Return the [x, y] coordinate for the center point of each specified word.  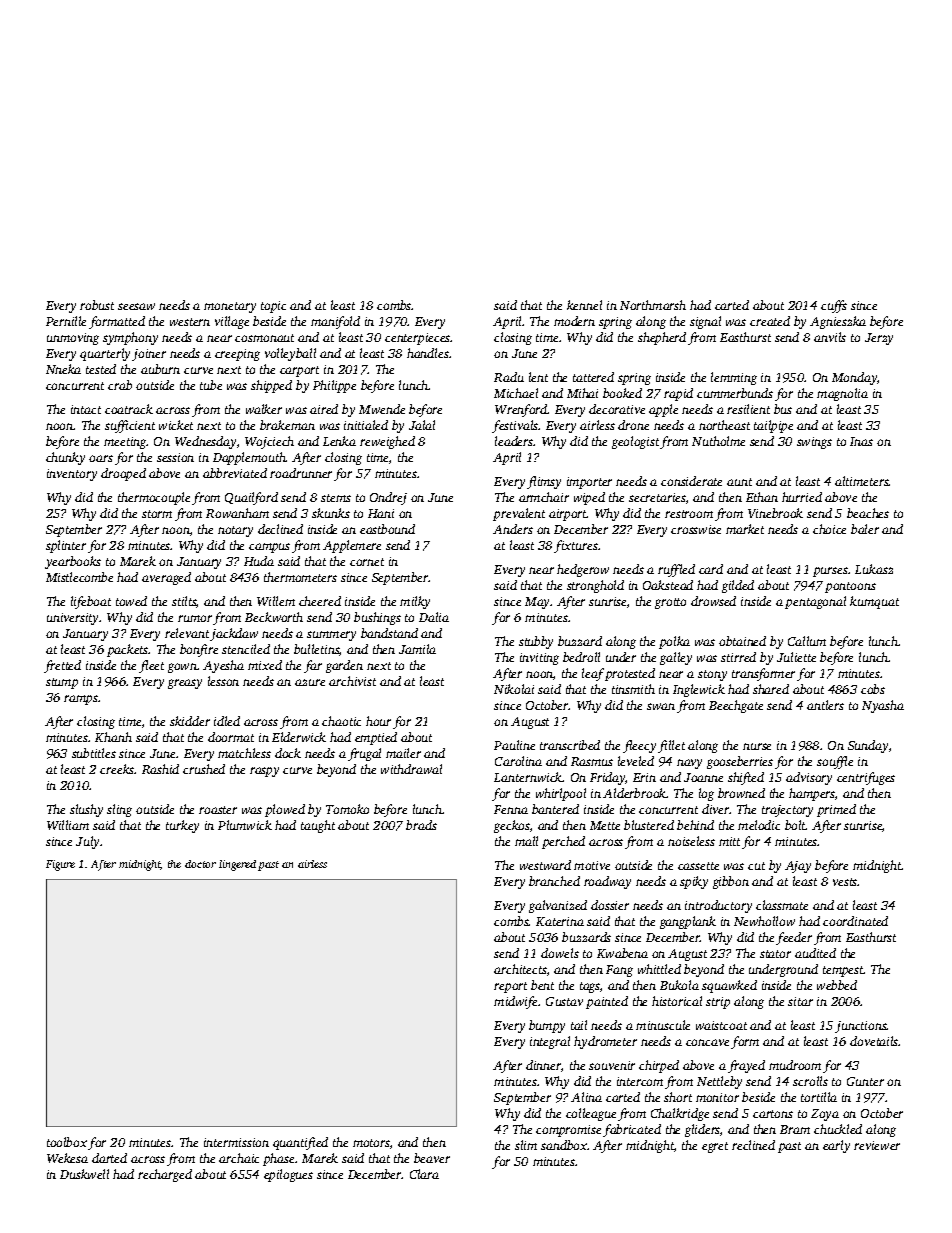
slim [526, 1145]
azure [310, 682]
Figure [60, 865]
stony [712, 675]
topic [273, 307]
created [770, 321]
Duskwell [84, 1174]
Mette [605, 825]
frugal [364, 754]
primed [836, 810]
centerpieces [418, 339]
